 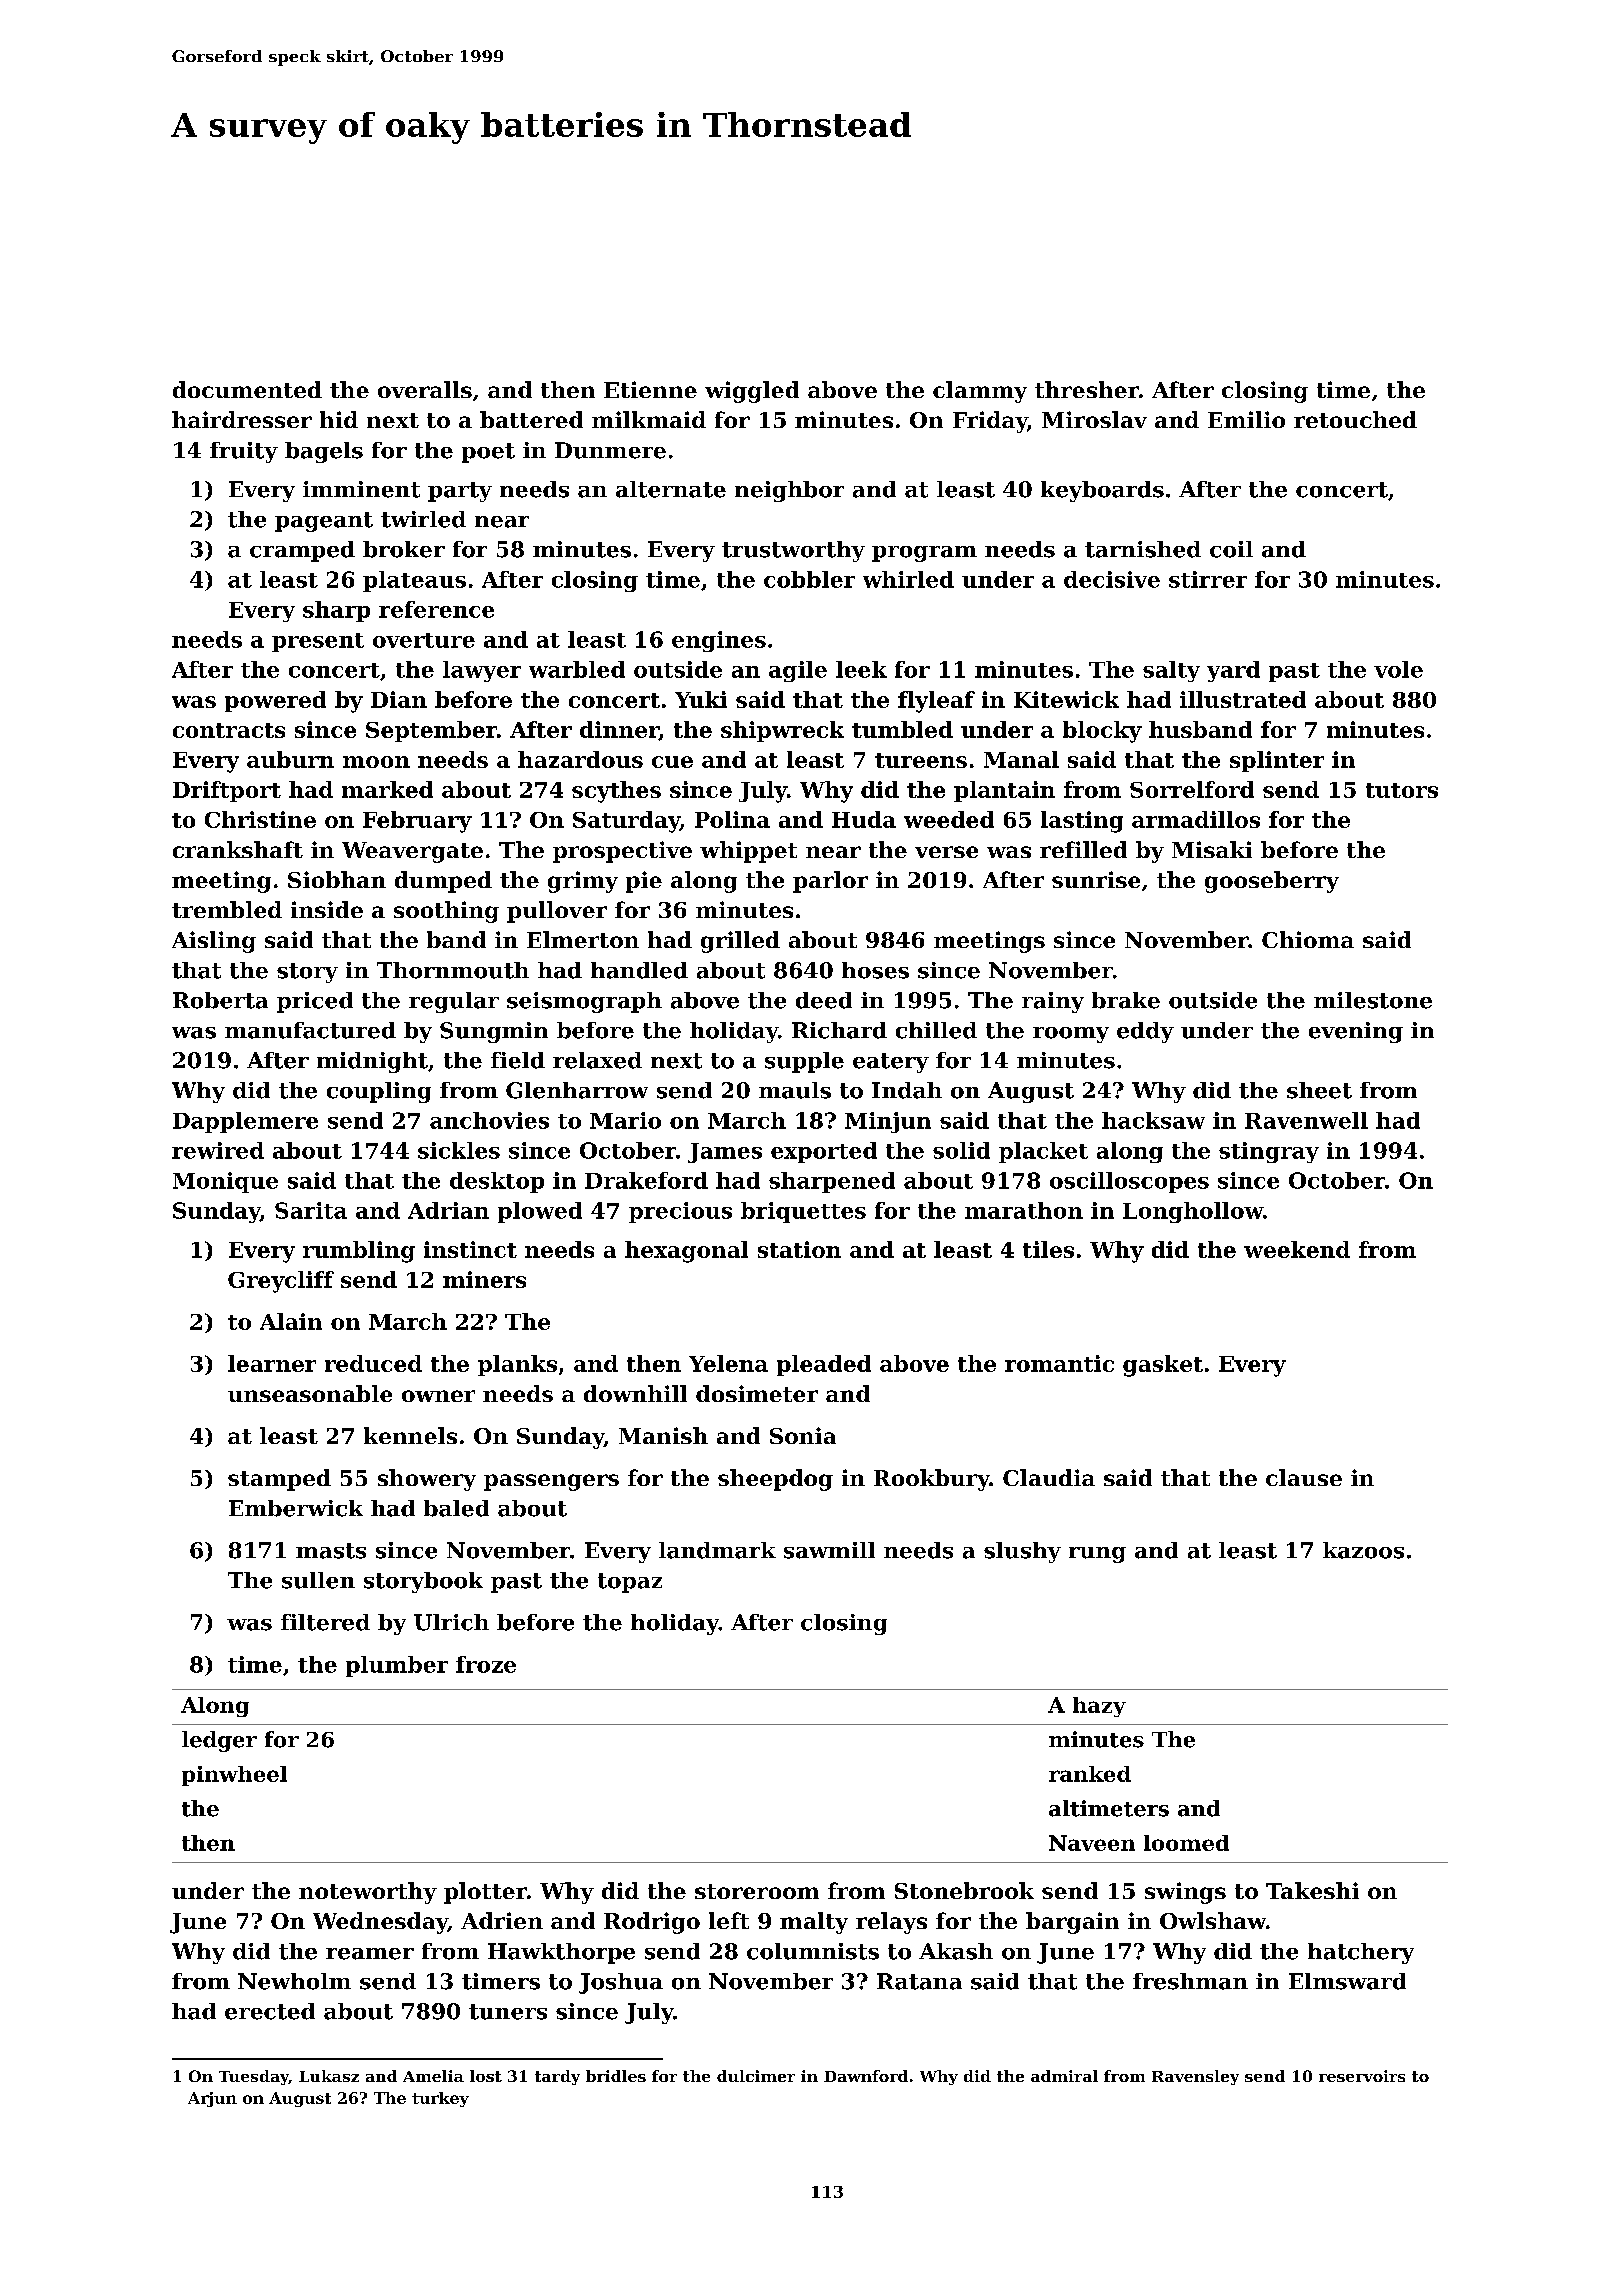 What do you see at coordinates (1306, 1120) in the screenshot?
I see `Ravenwell` at bounding box center [1306, 1120].
